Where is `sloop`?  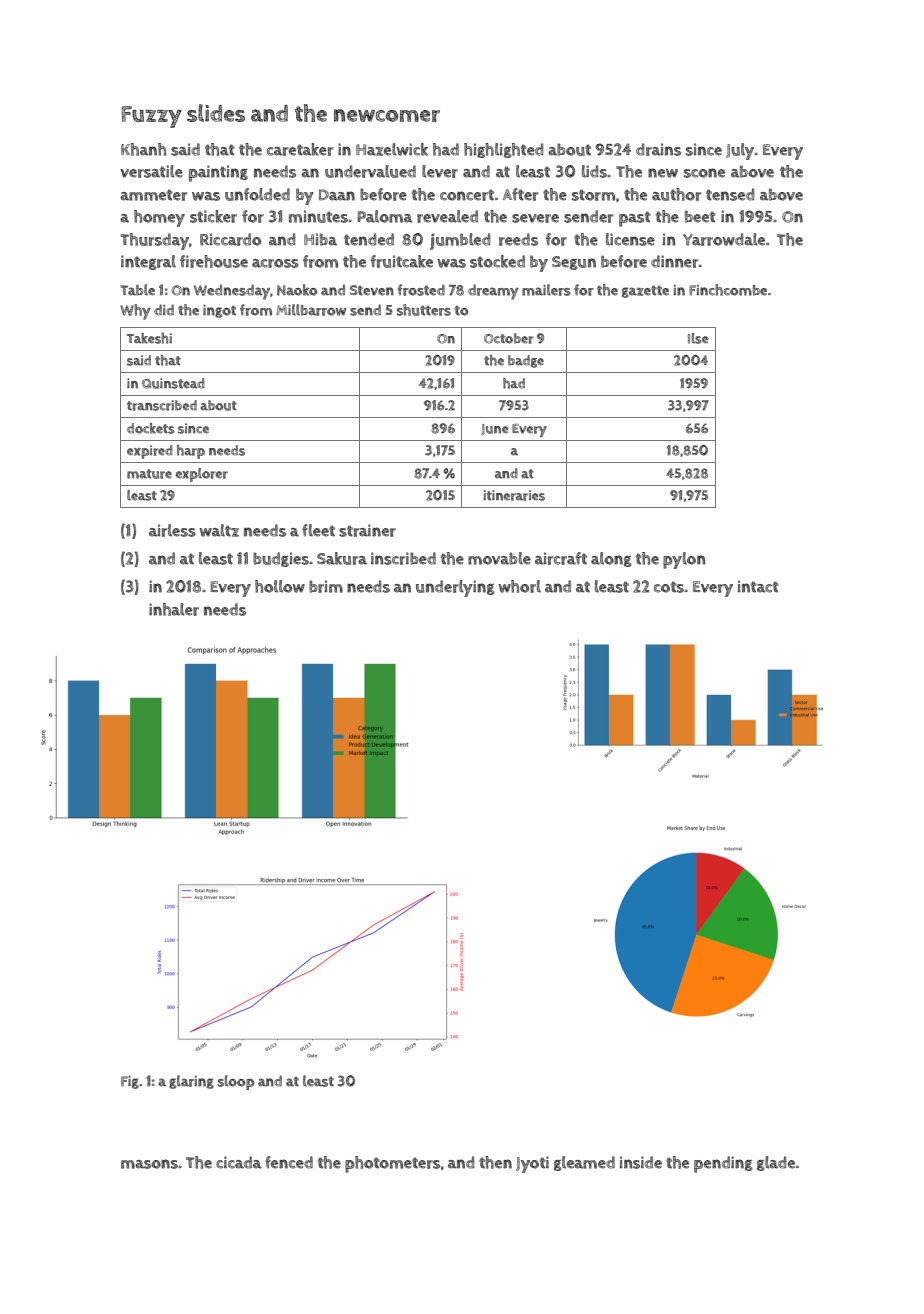 sloop is located at coordinates (236, 1082).
